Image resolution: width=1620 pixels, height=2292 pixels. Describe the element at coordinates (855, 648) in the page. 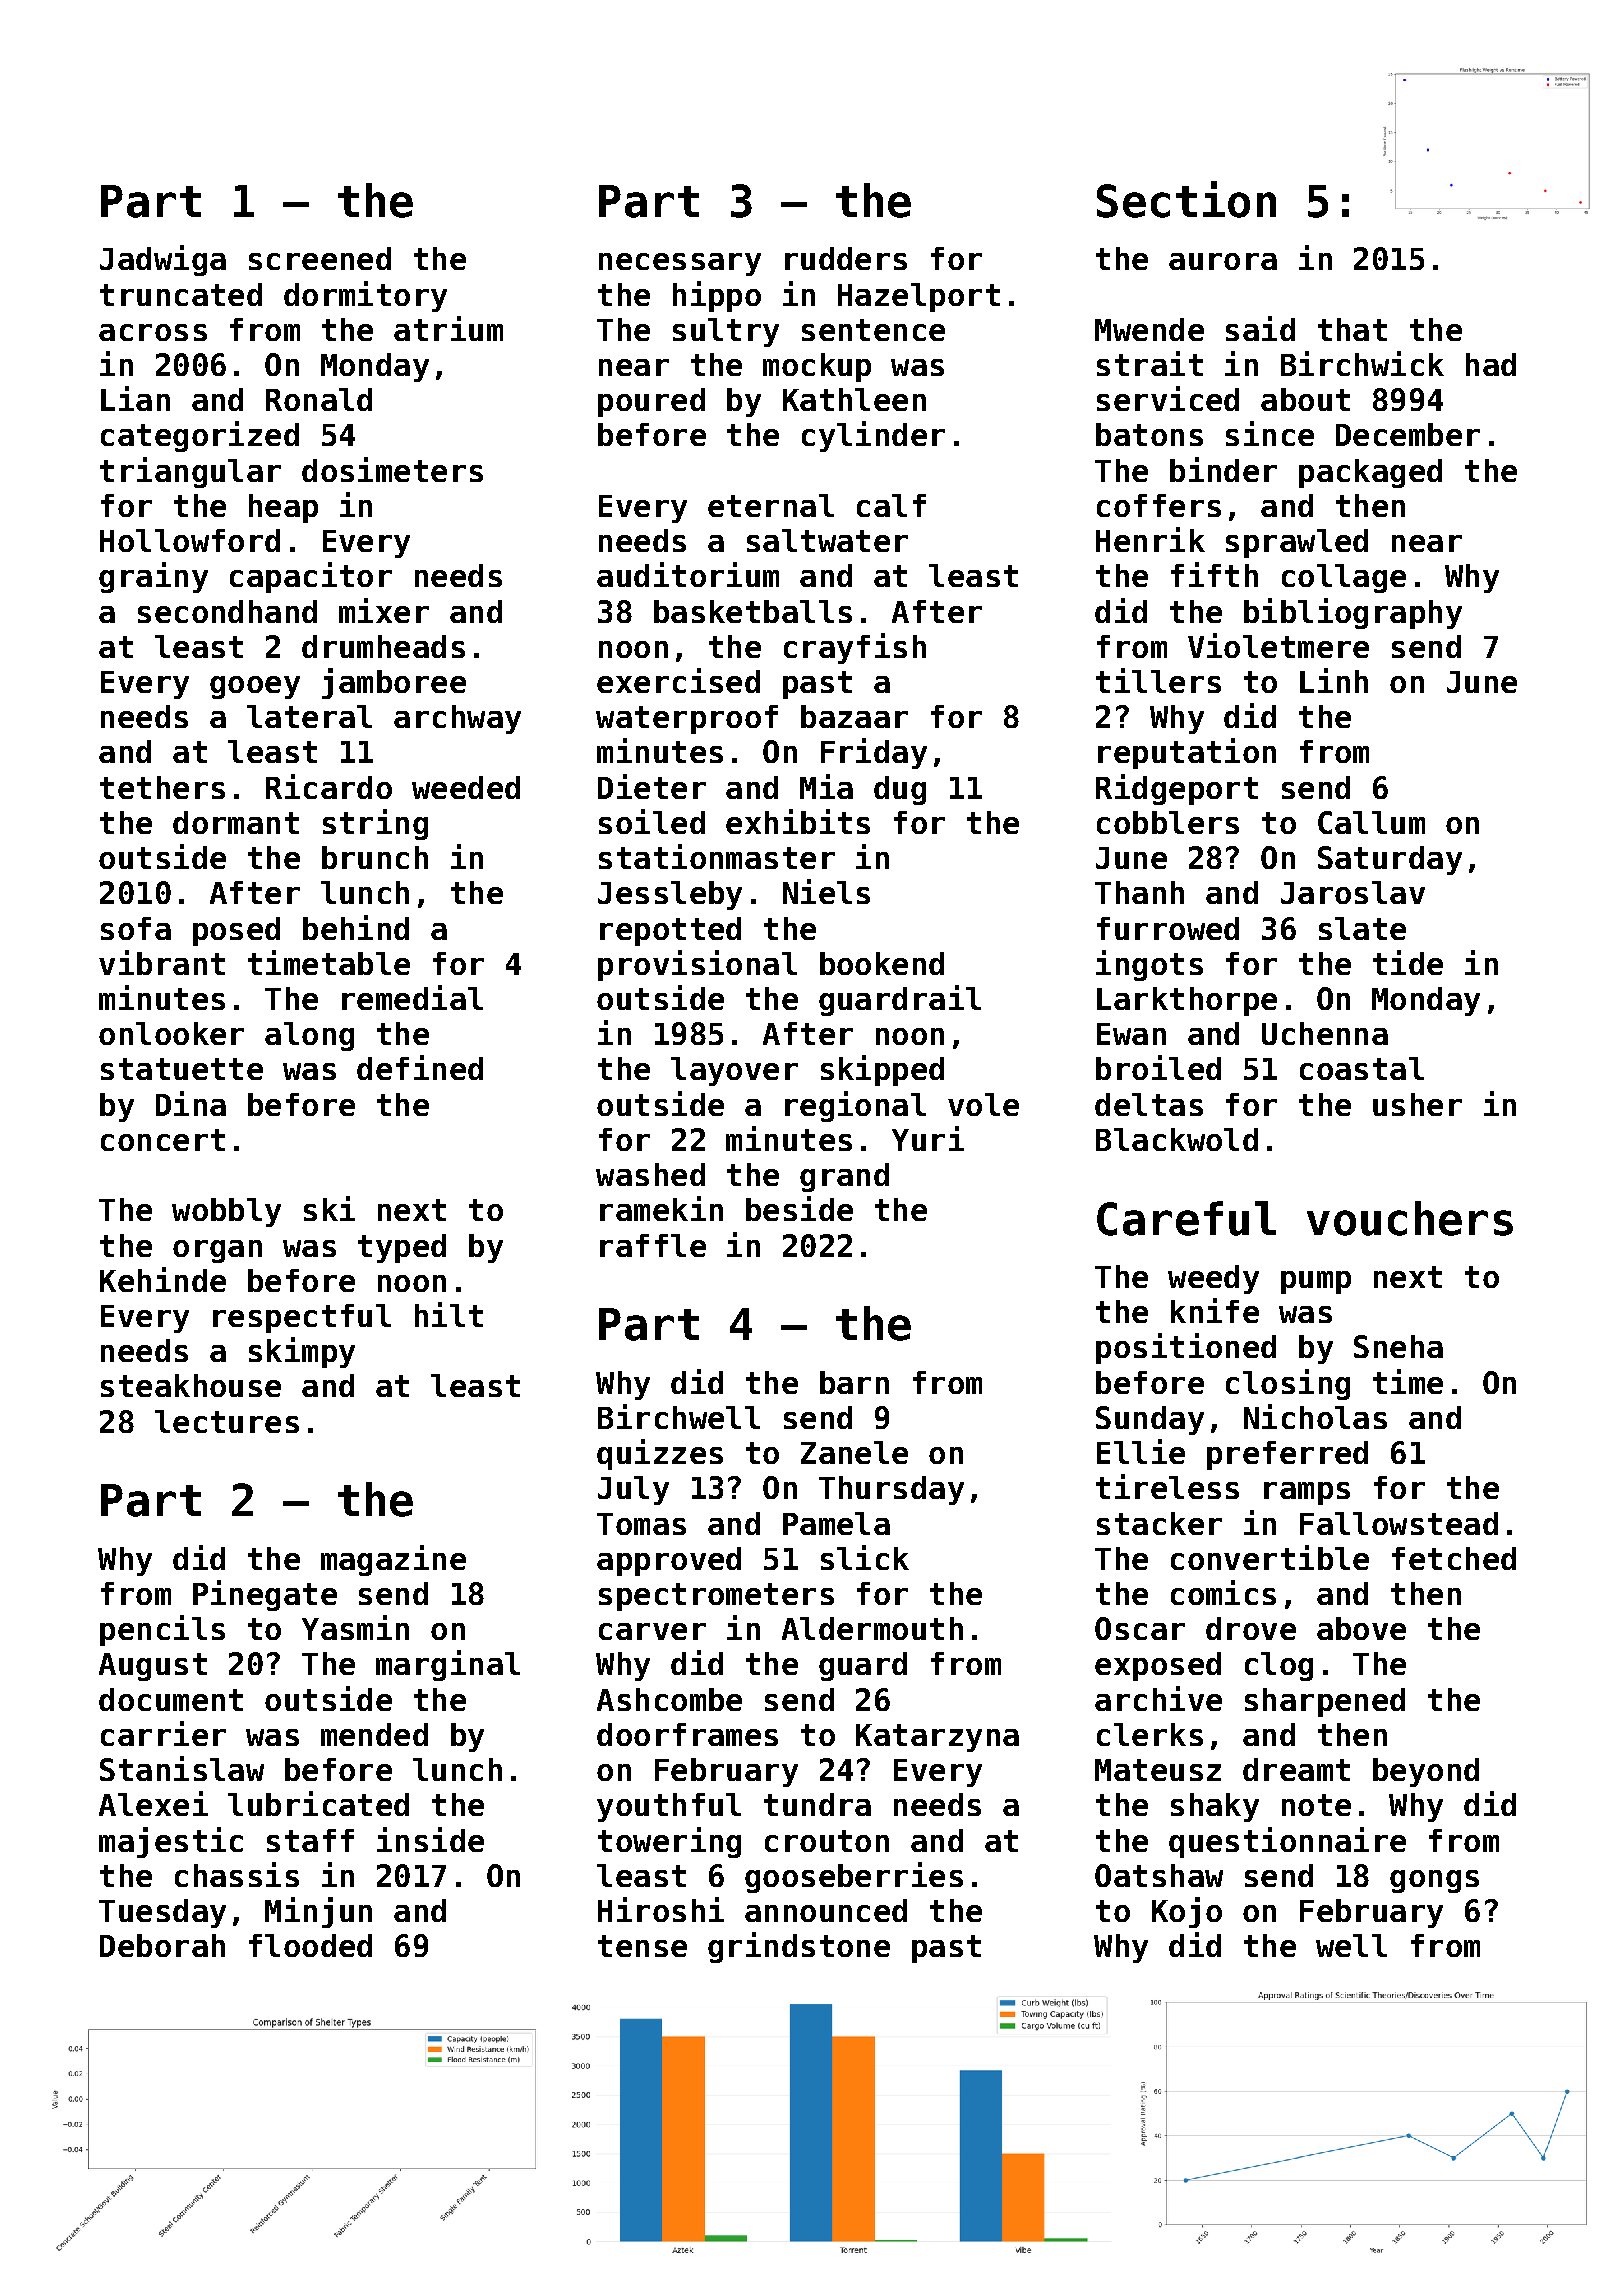

I see `crayfish` at that location.
